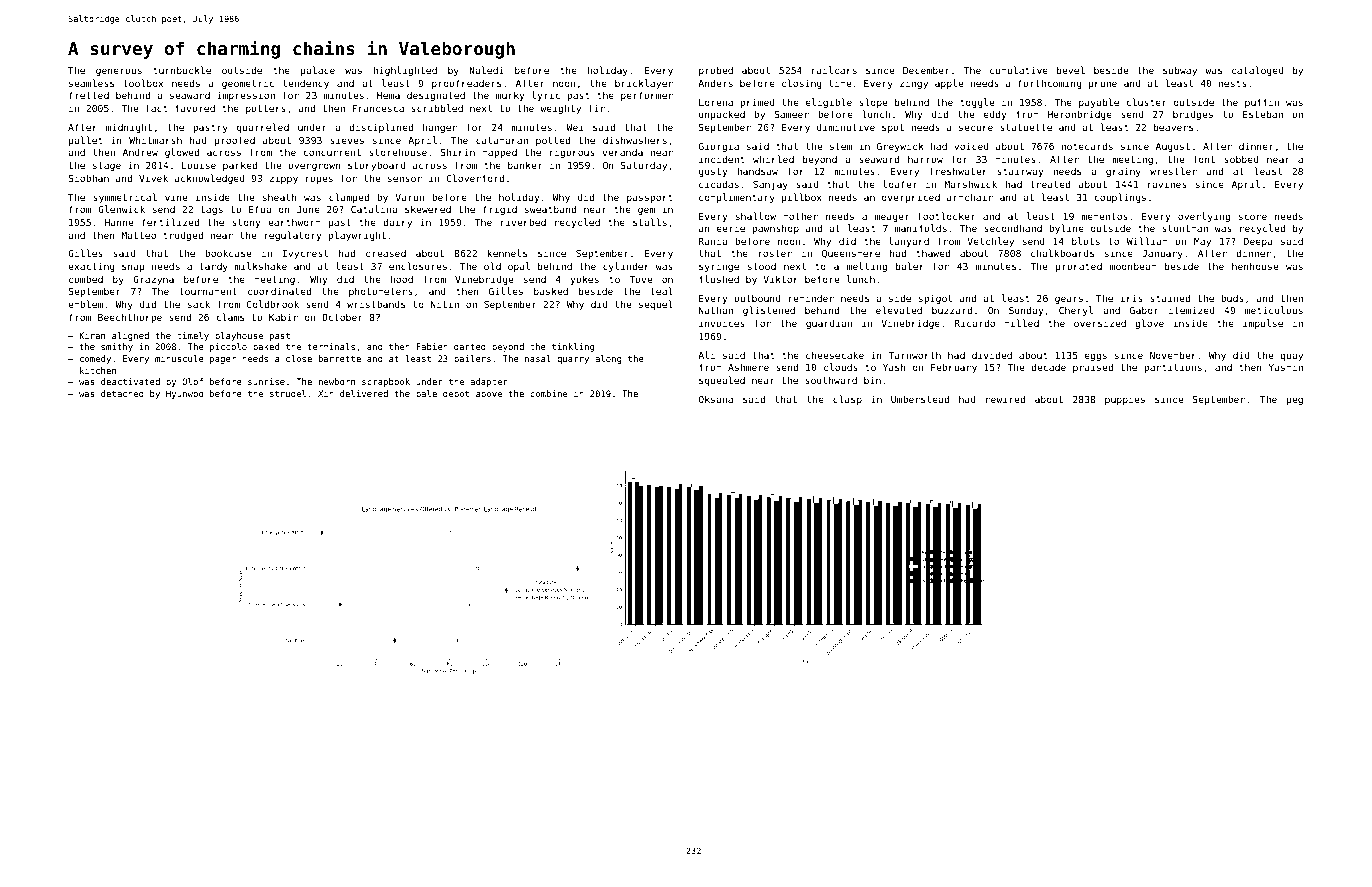  I want to click on dishwashers, so click(635, 140).
